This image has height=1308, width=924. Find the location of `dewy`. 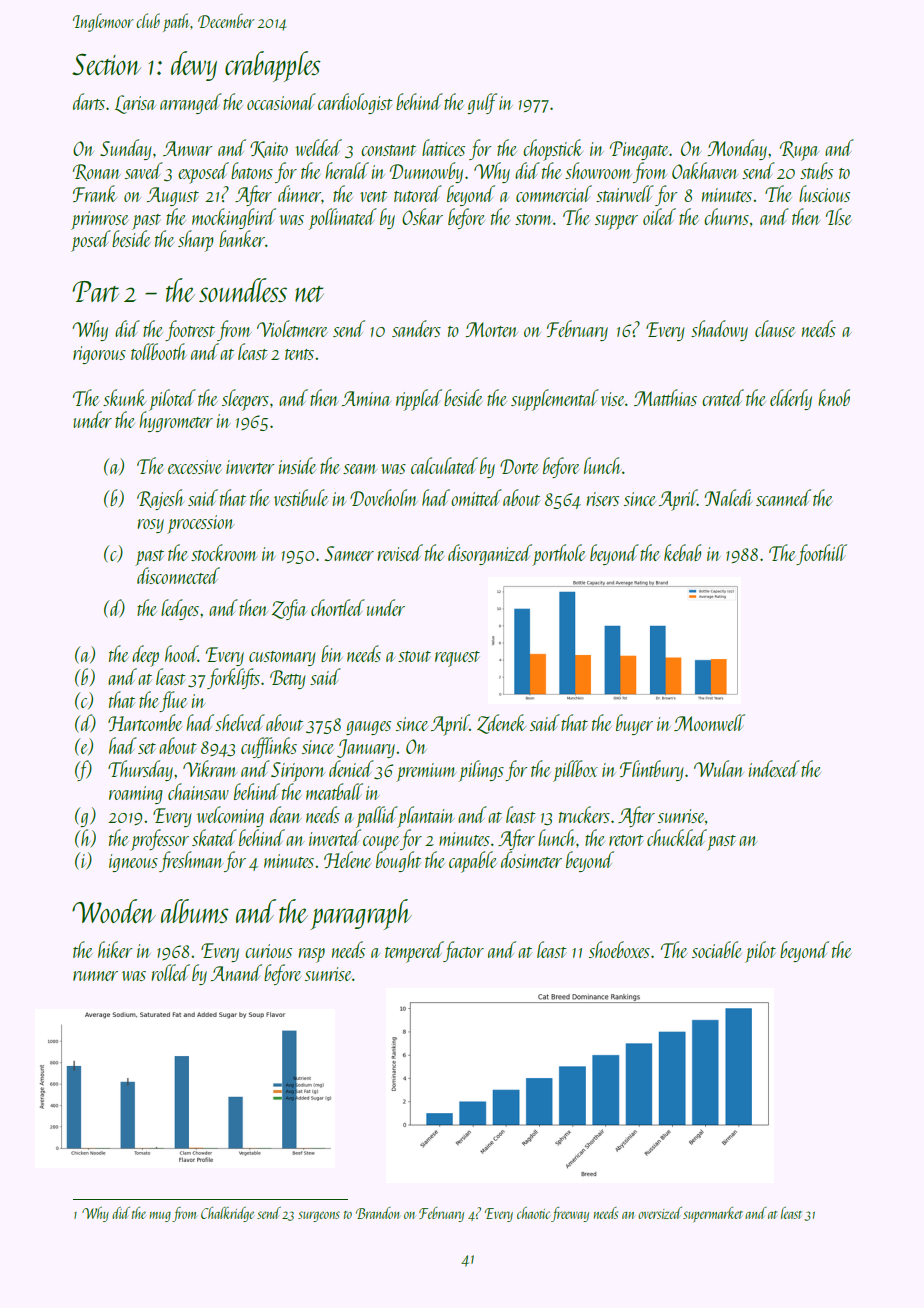

dewy is located at coordinates (194, 66).
